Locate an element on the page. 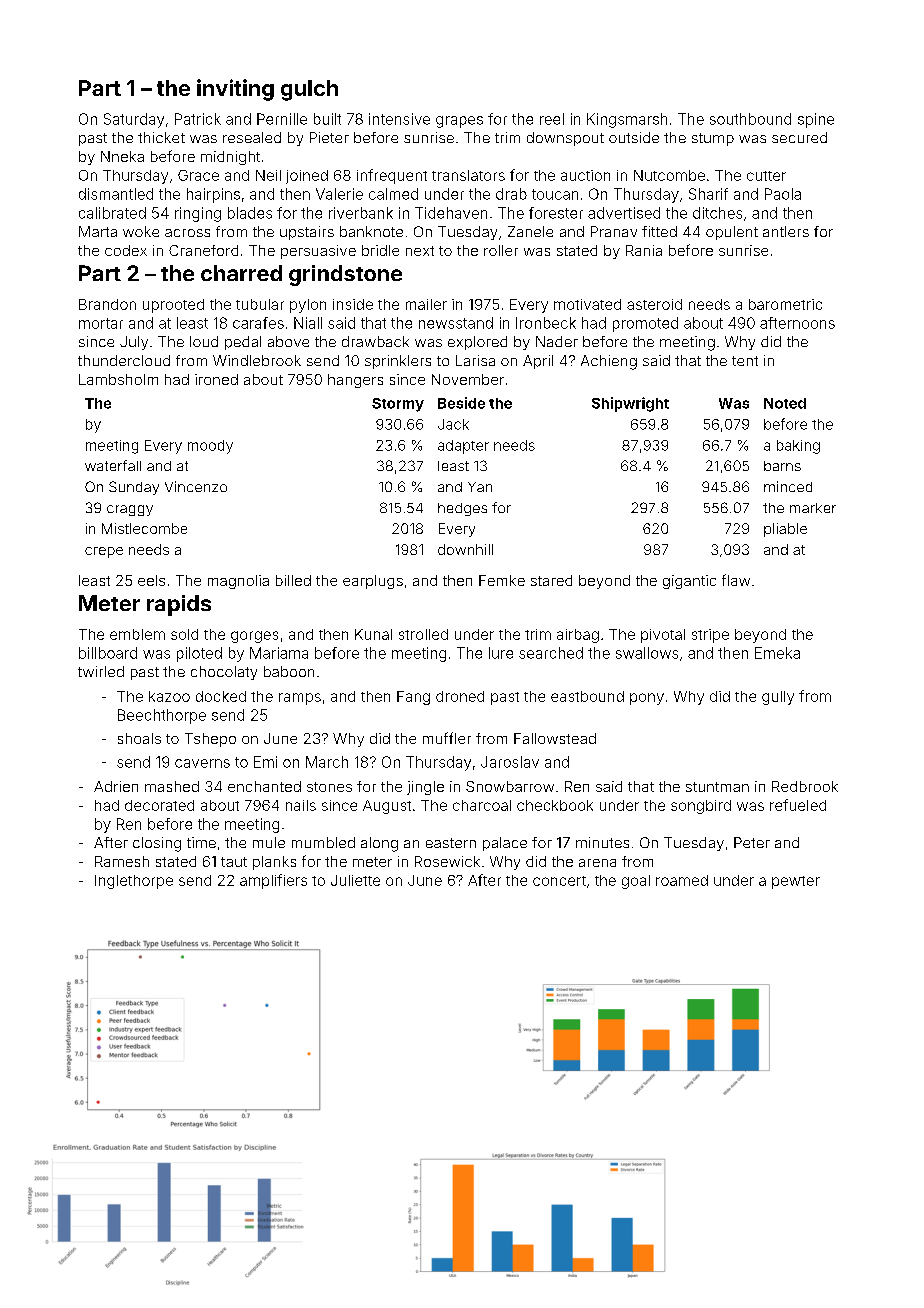 Image resolution: width=924 pixels, height=1308 pixels. opulent is located at coordinates (732, 233).
